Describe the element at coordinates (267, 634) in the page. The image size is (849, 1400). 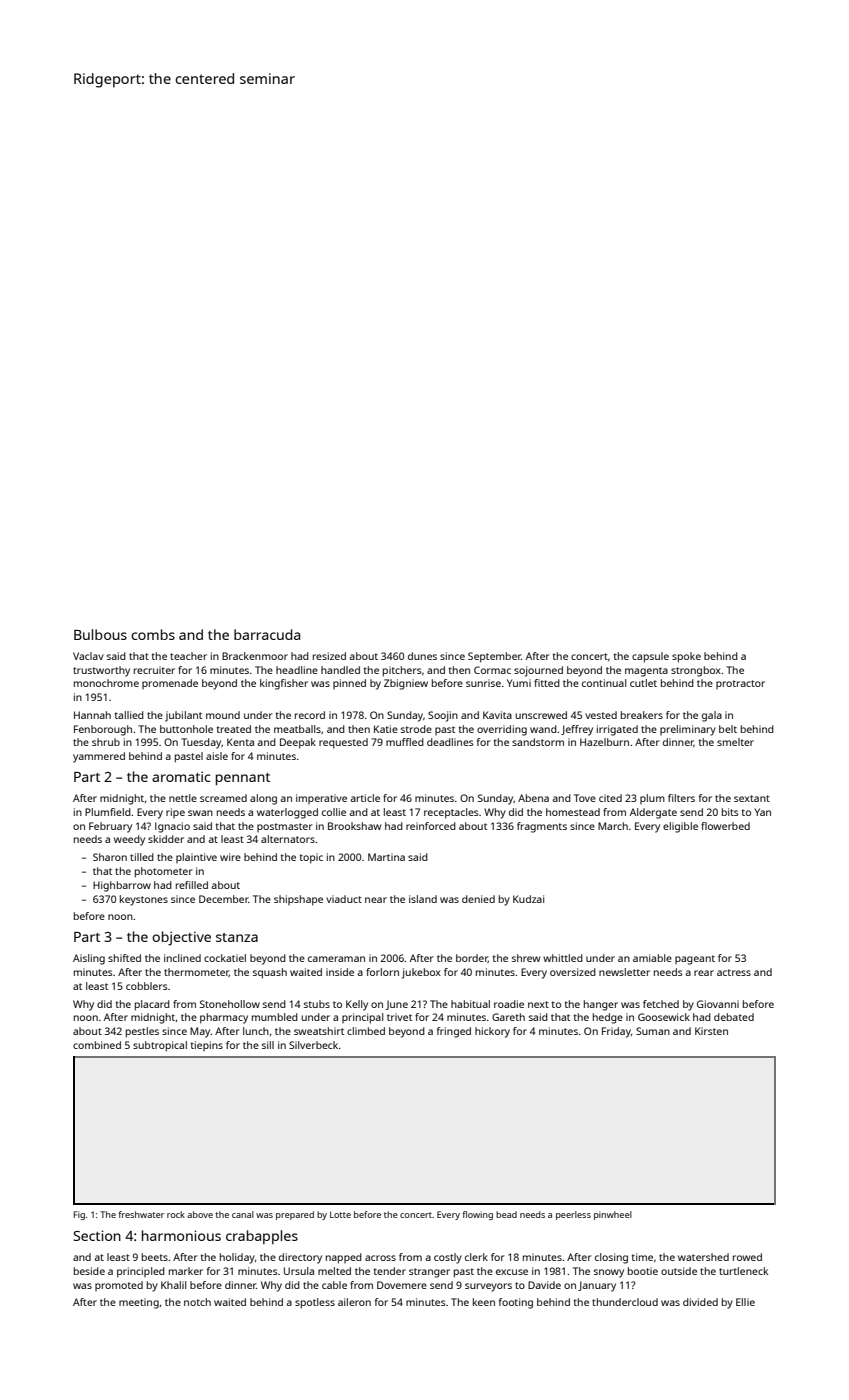
I see `barracuda` at that location.
